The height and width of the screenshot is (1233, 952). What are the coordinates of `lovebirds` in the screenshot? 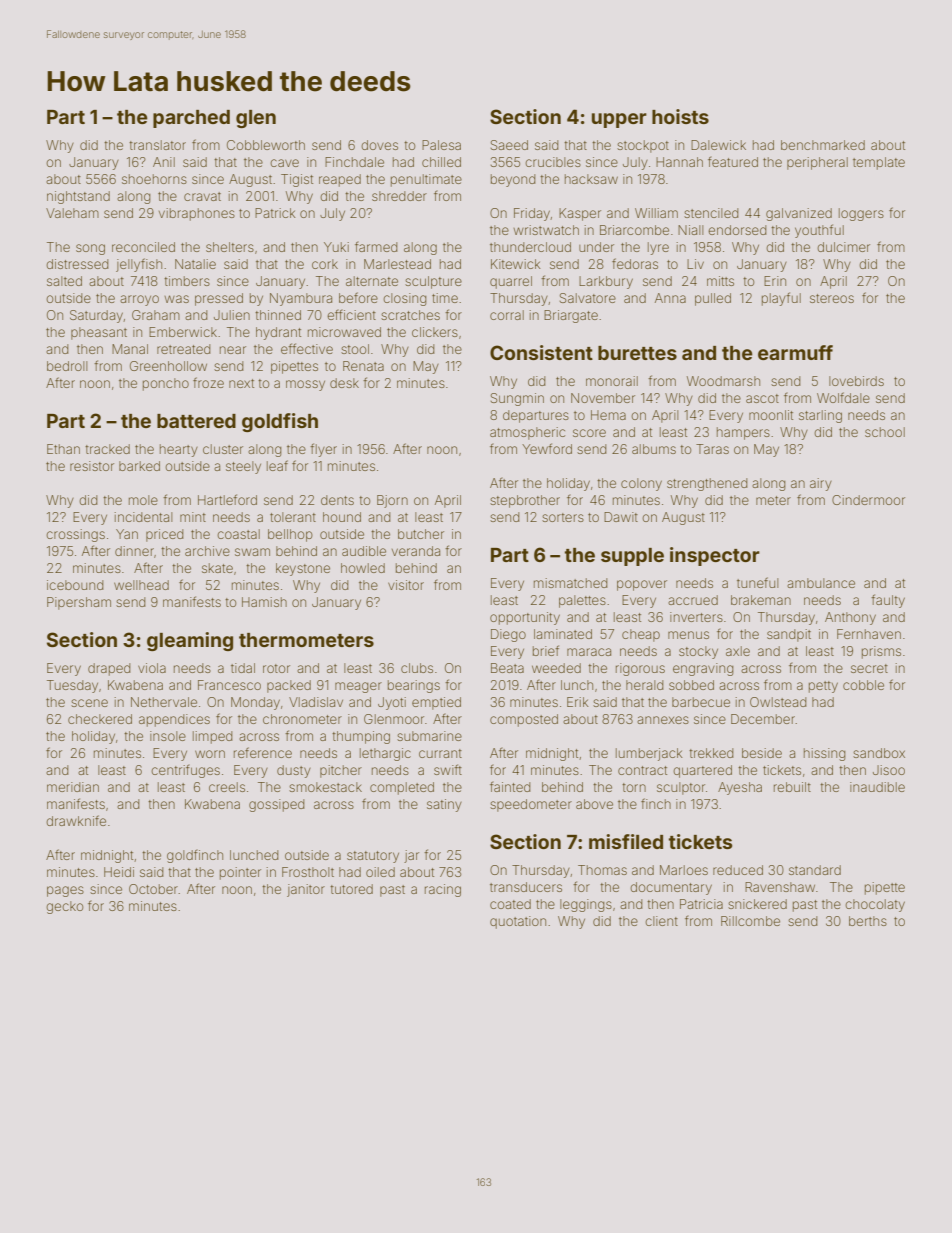 It's located at (856, 381).
